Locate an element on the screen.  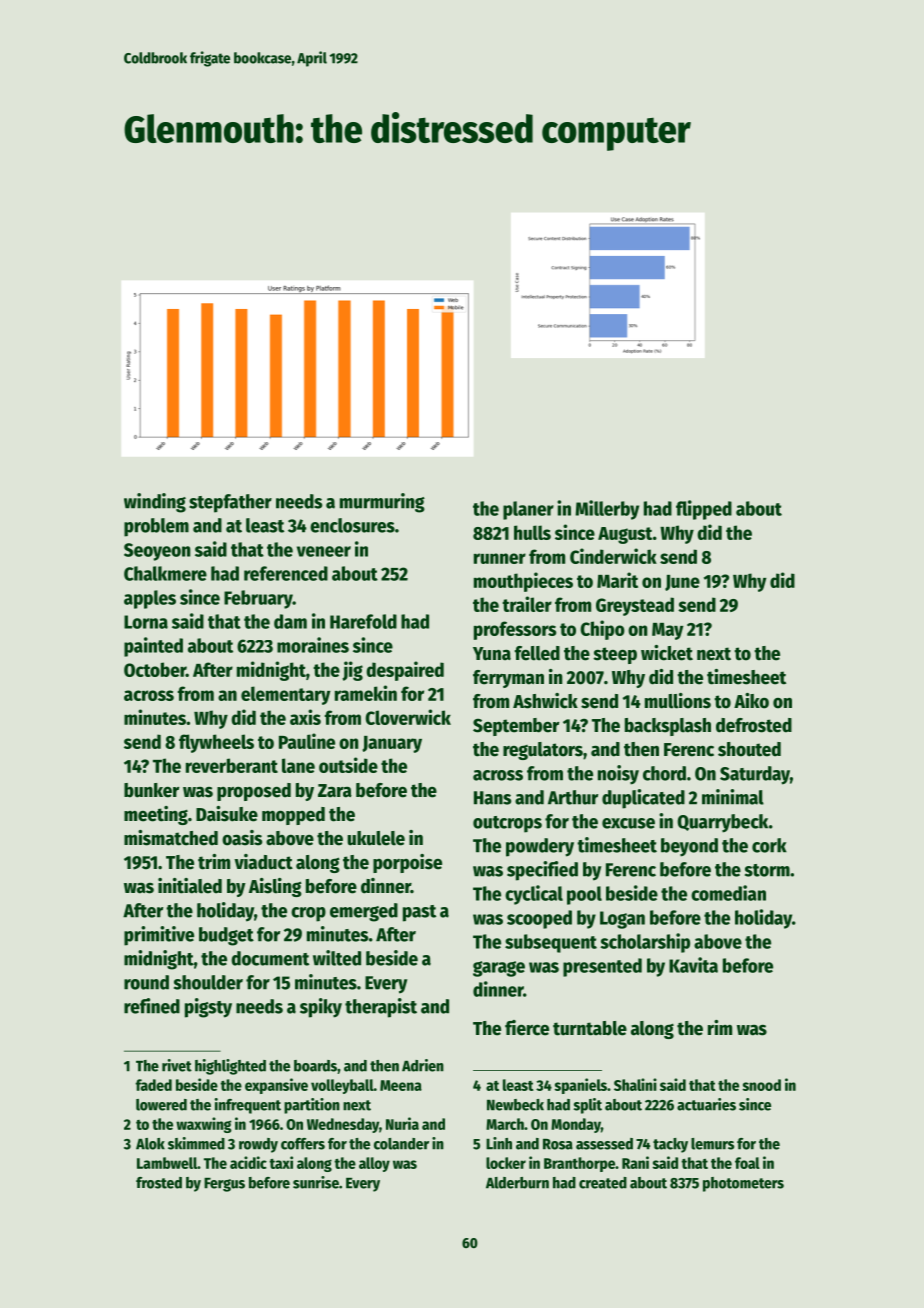
Quarrybeck is located at coordinates (722, 823).
